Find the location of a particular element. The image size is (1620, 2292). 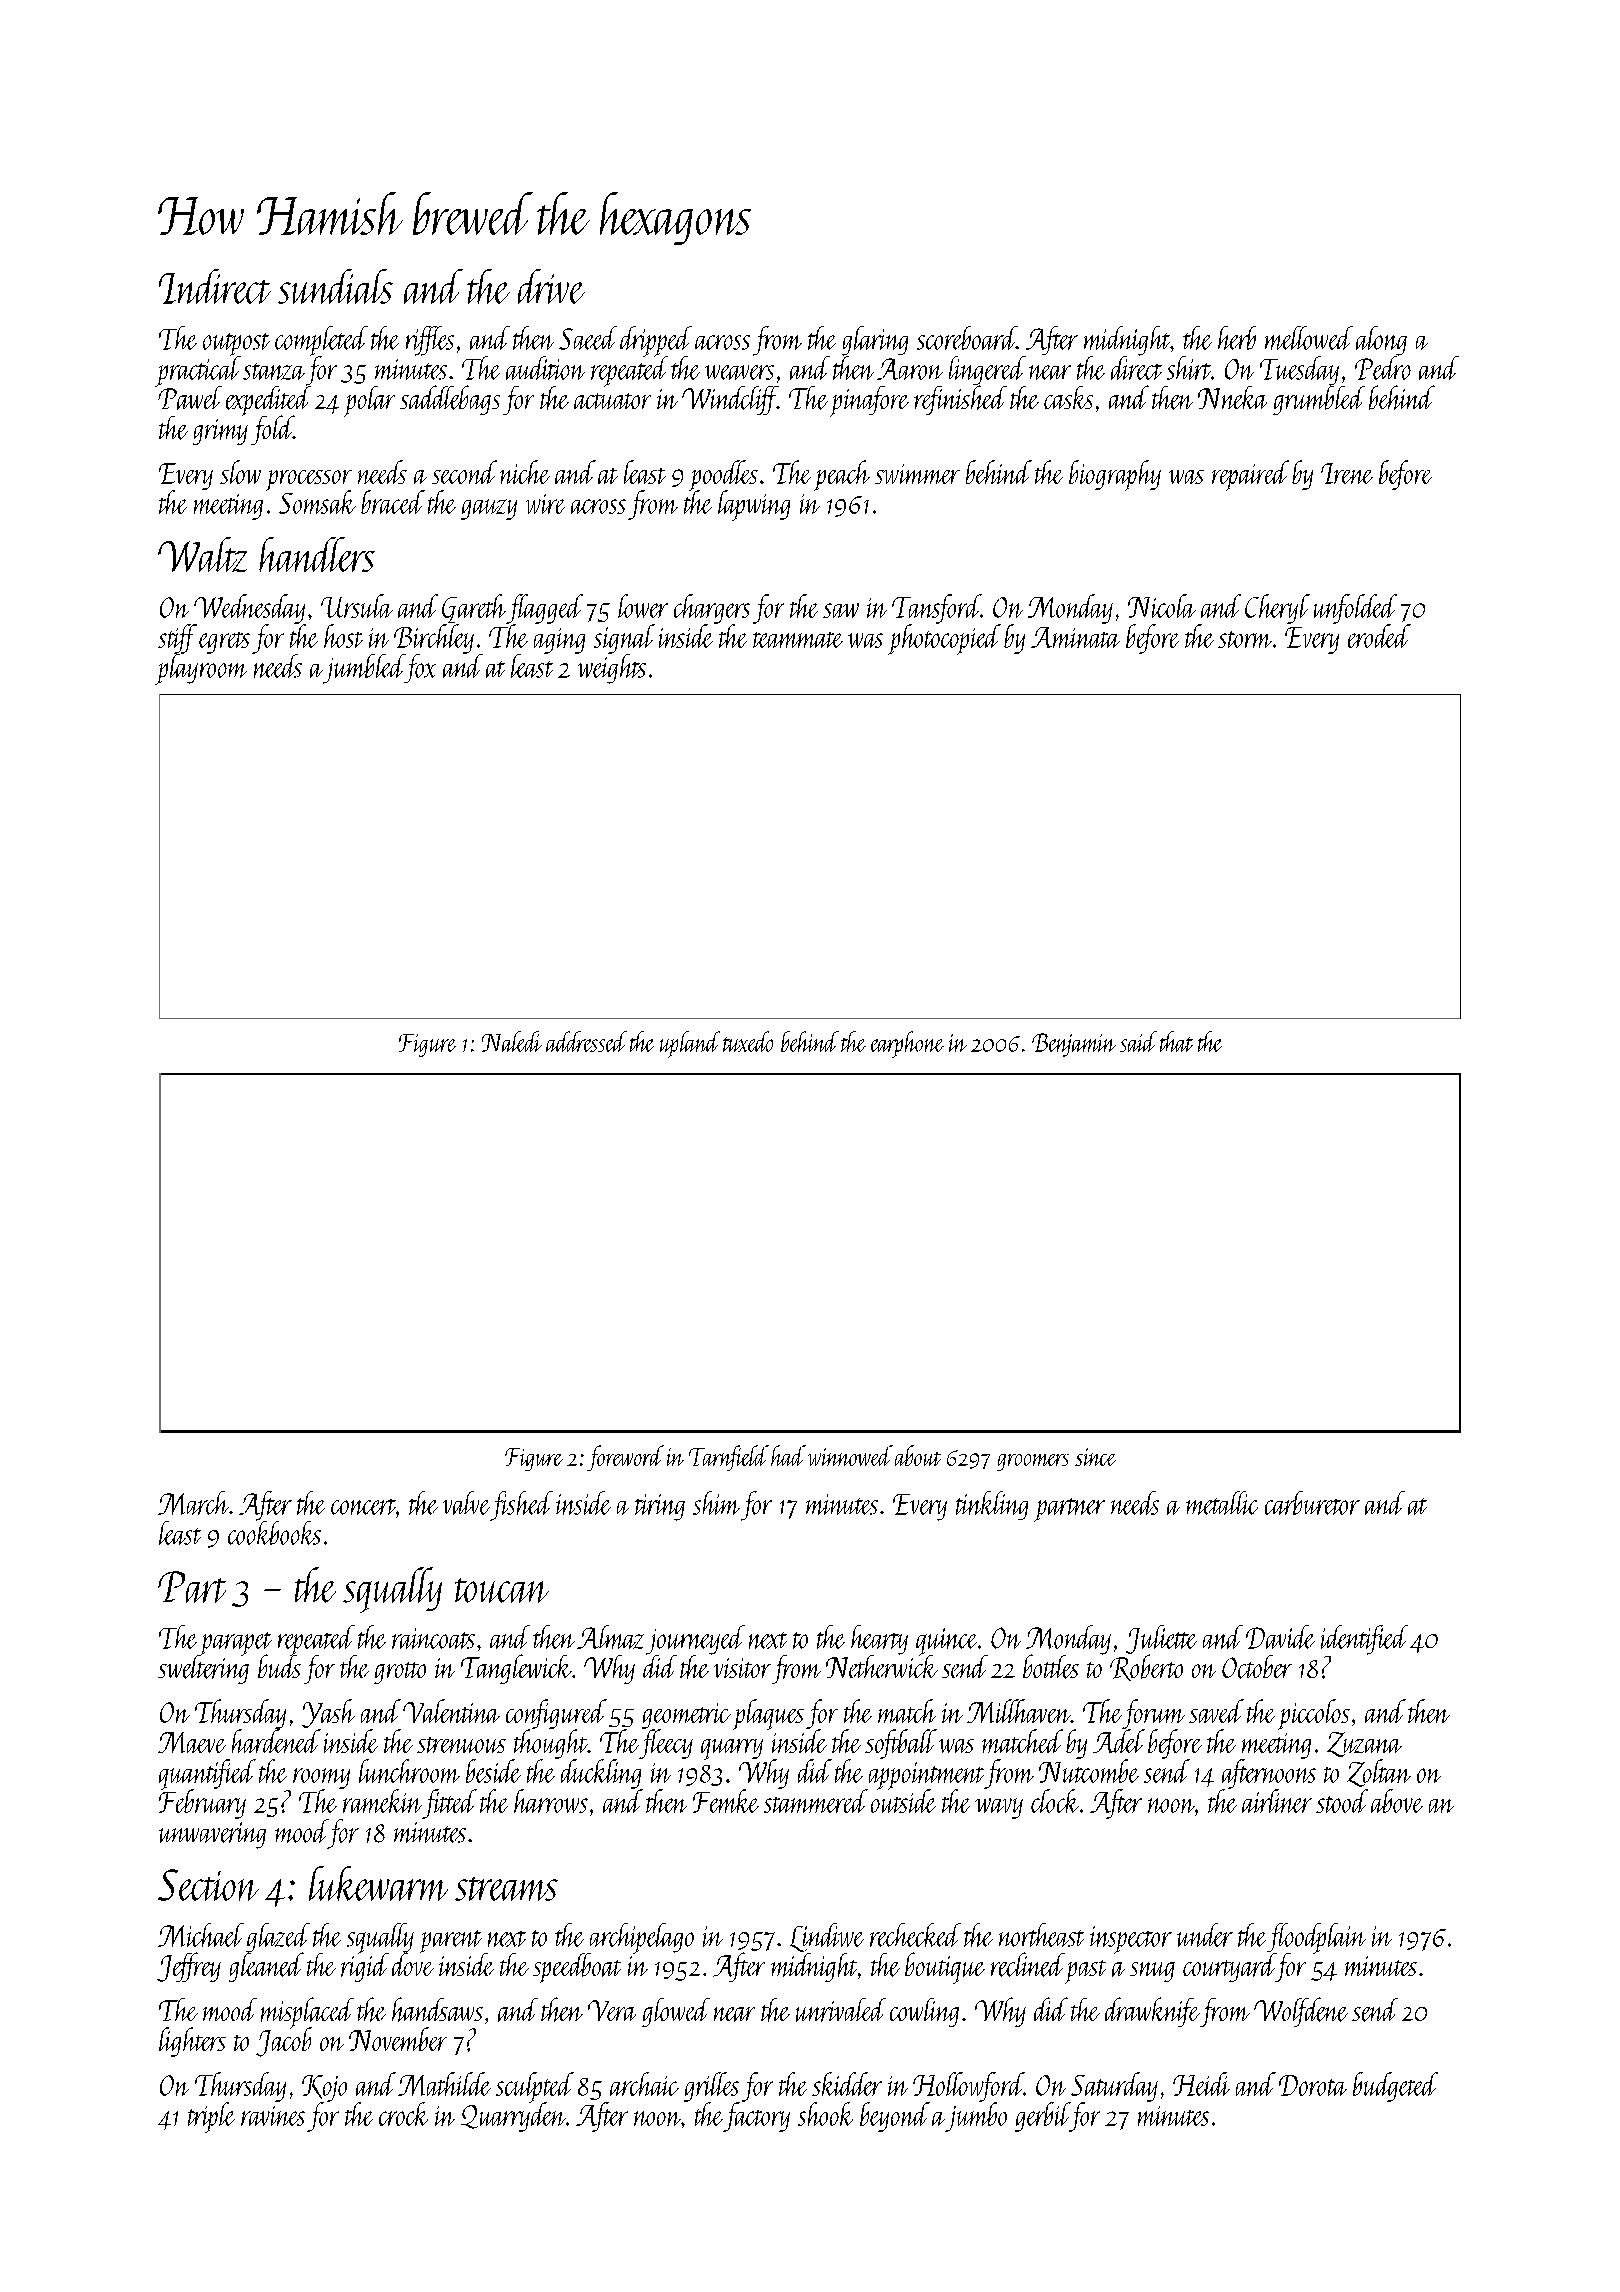

that is located at coordinates (1176, 1041).
